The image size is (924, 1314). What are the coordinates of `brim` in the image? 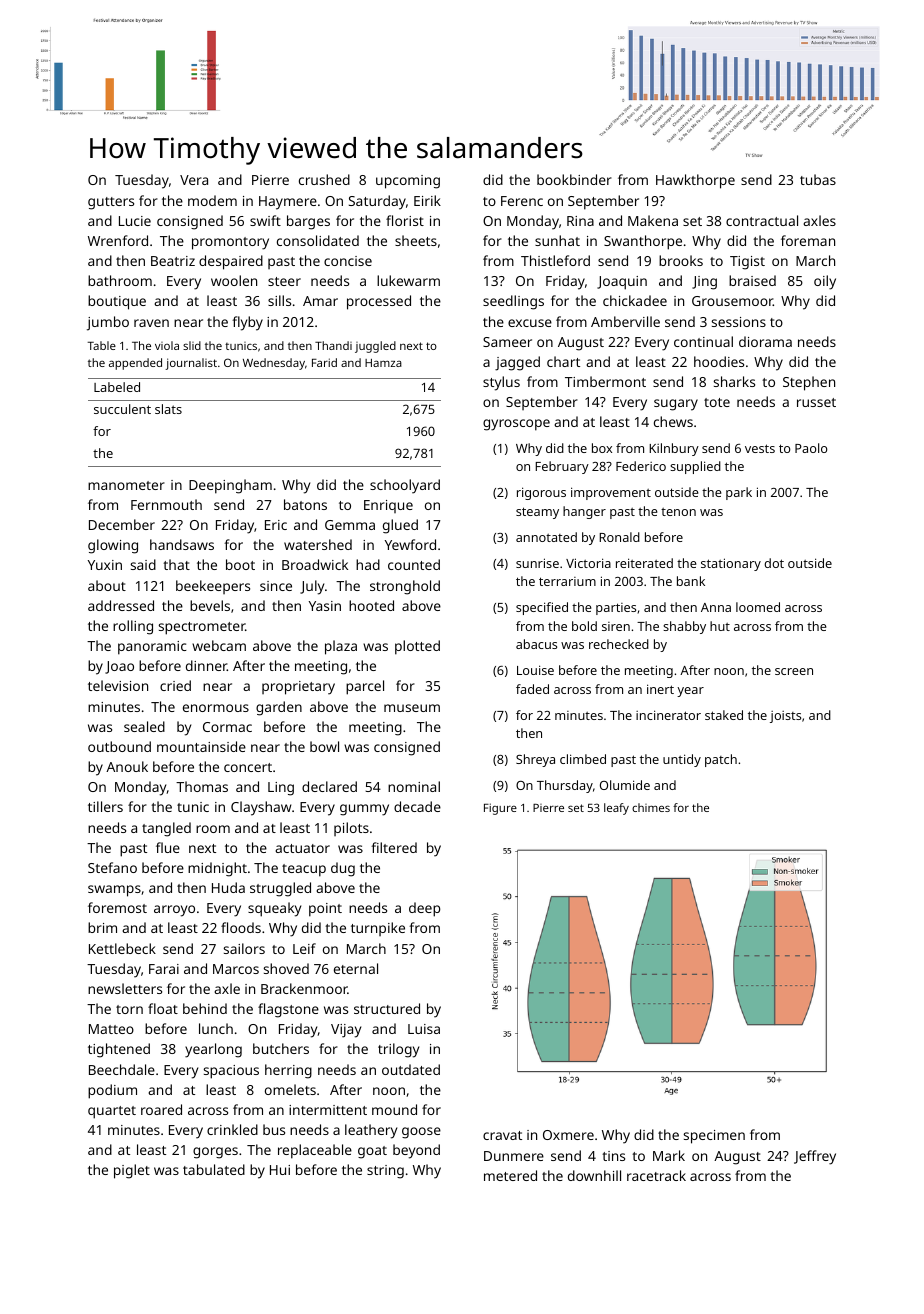 It's located at (102, 927).
